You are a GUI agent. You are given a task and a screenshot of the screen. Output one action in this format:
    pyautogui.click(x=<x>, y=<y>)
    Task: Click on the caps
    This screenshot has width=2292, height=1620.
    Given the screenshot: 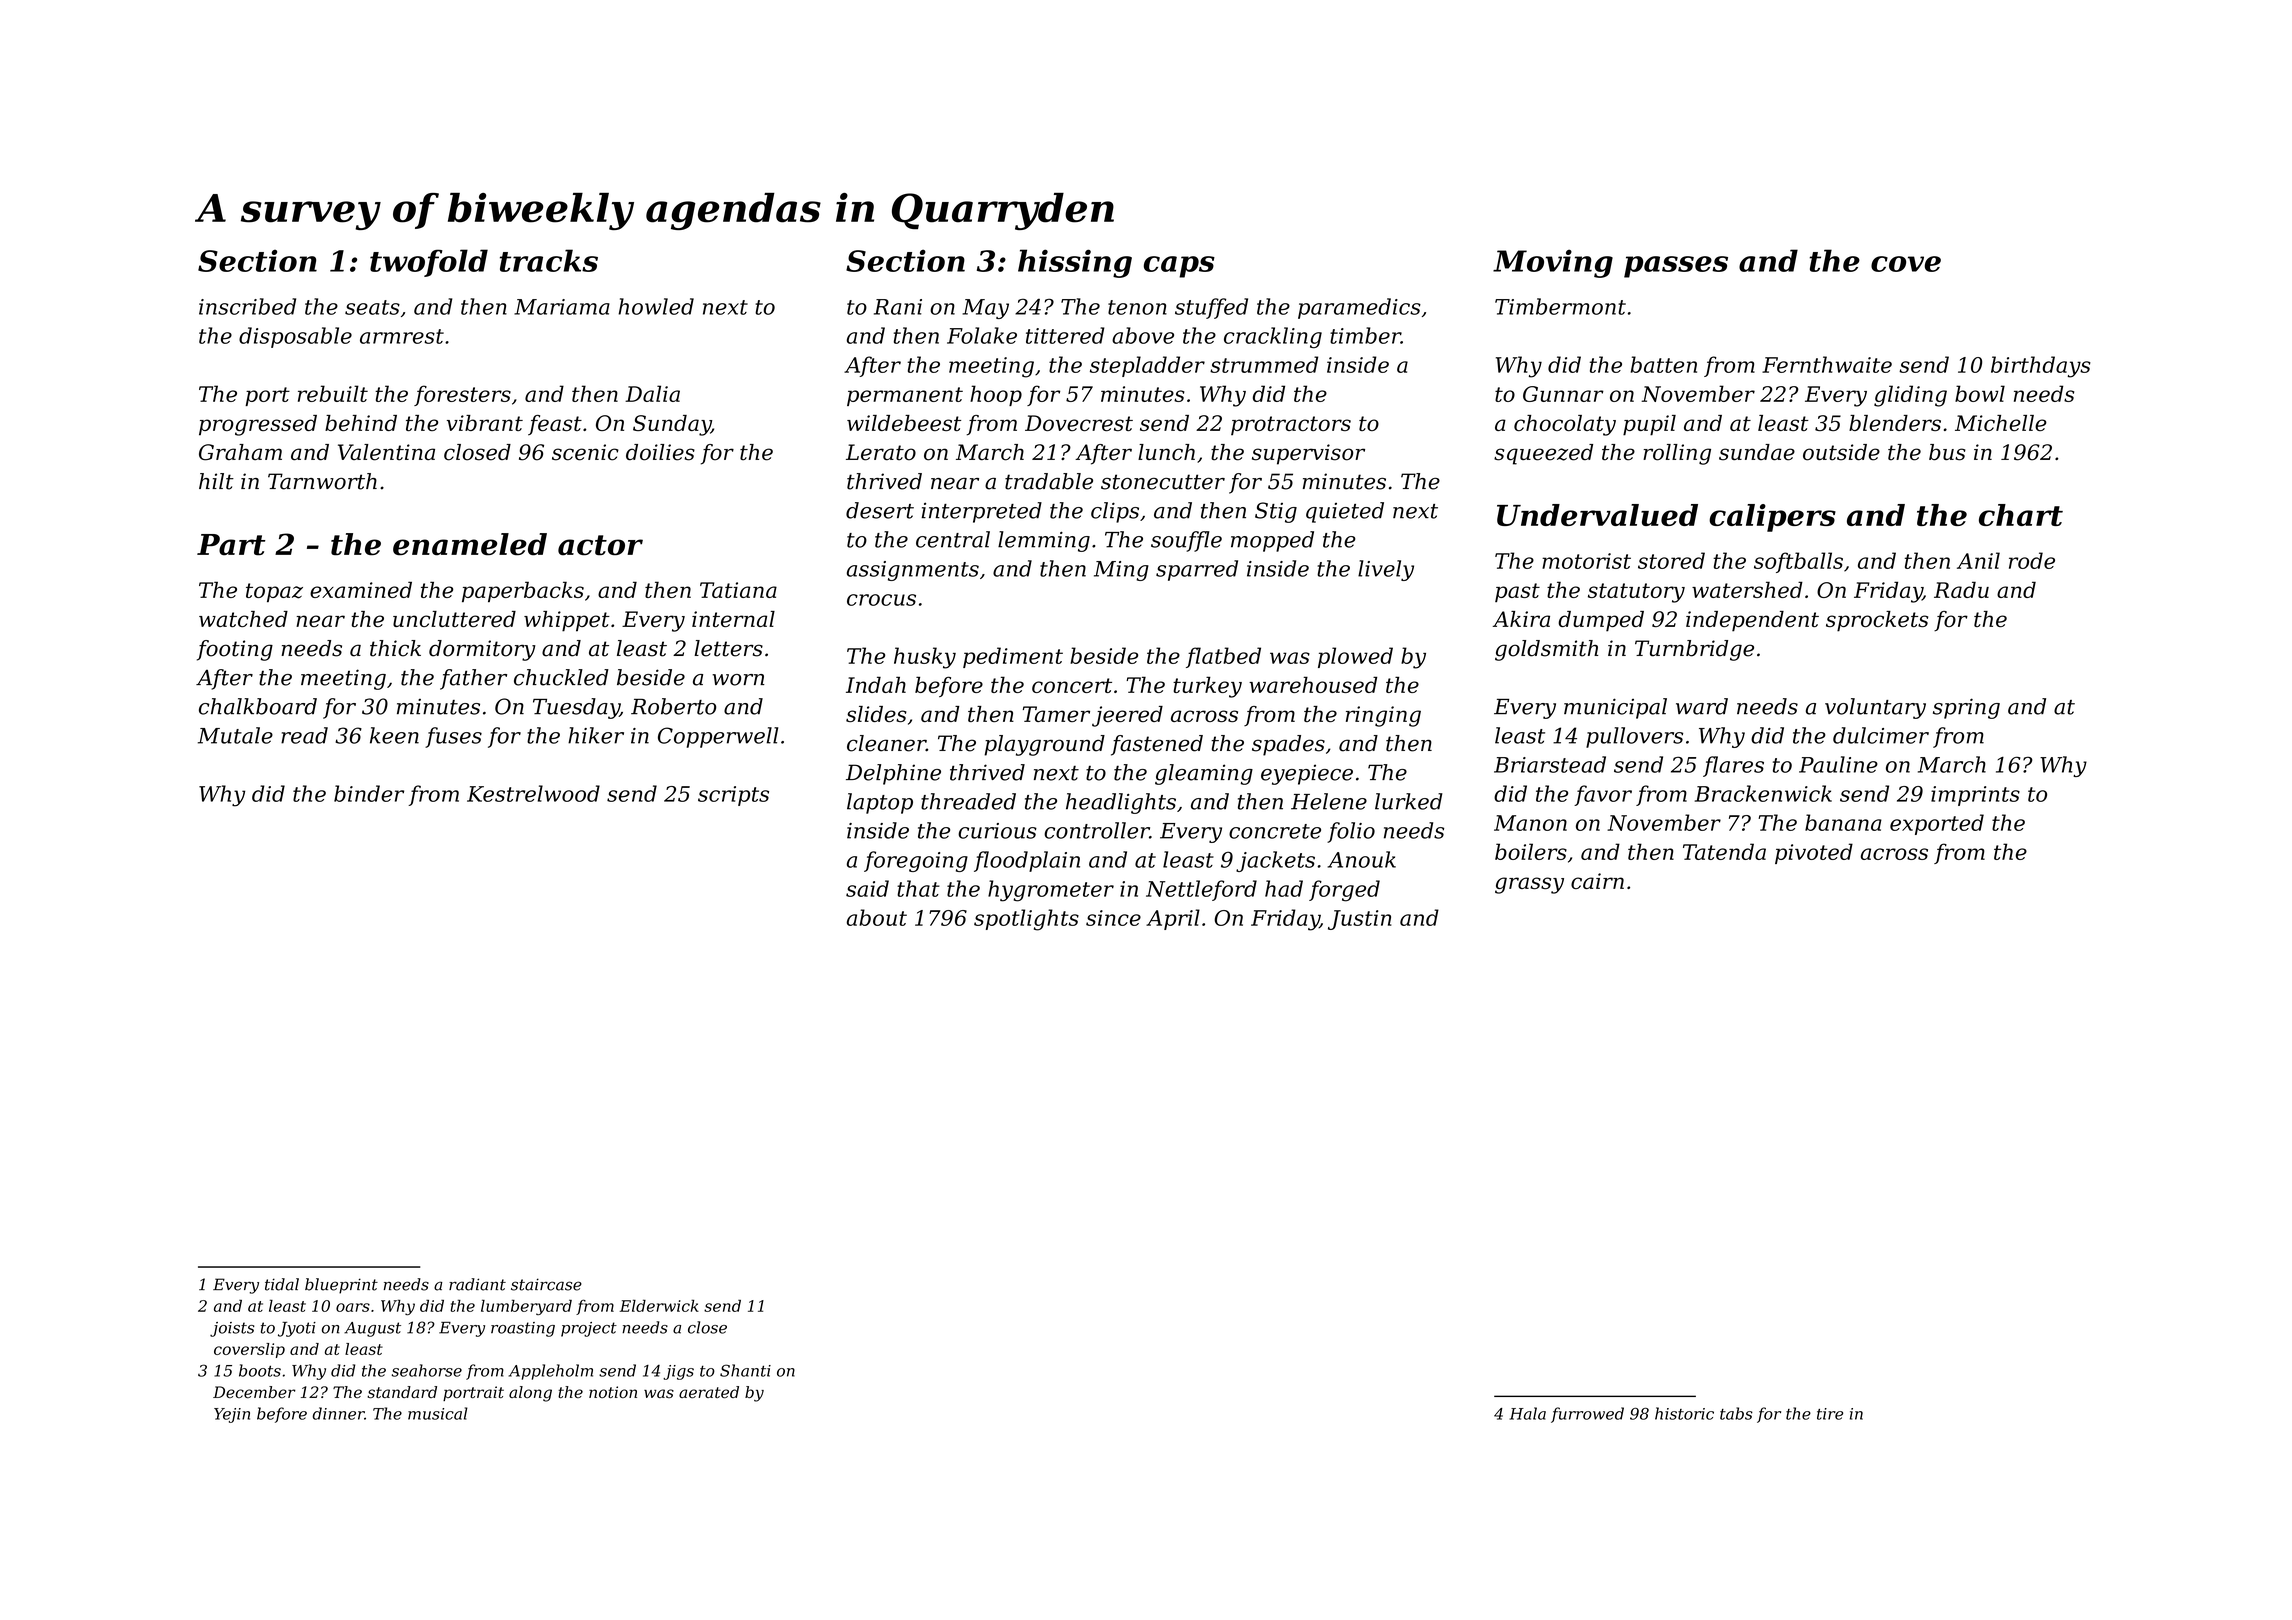 What is the action you would take?
    pyautogui.click(x=1179, y=267)
